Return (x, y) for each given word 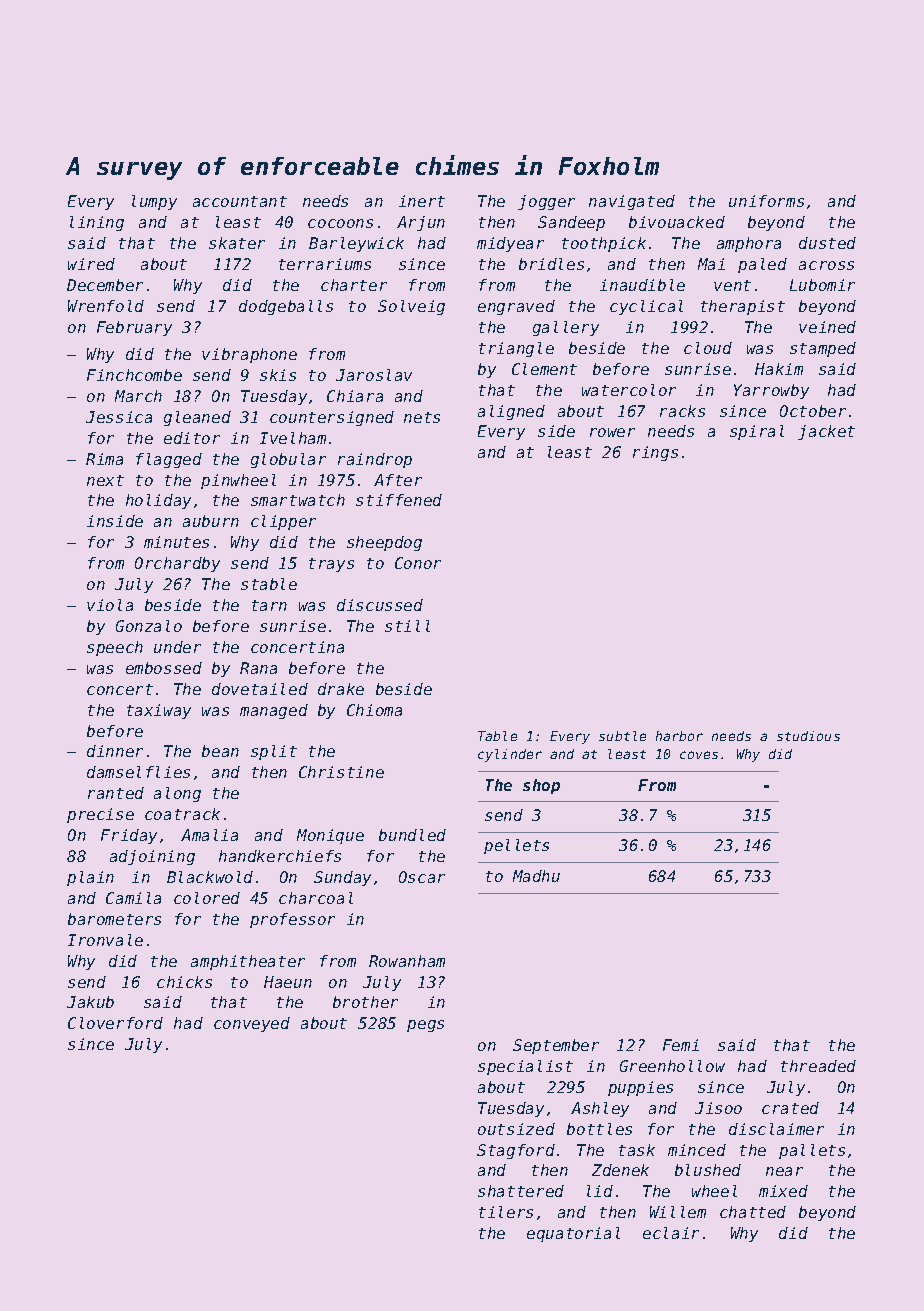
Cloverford (115, 1023)
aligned (511, 412)
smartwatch (298, 500)
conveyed (252, 1024)
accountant (240, 201)
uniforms (766, 201)
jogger (546, 202)
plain (90, 878)
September (556, 1046)
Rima (104, 459)
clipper (283, 522)
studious (808, 736)
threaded (818, 1066)
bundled (412, 835)
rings (655, 453)
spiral (757, 432)
